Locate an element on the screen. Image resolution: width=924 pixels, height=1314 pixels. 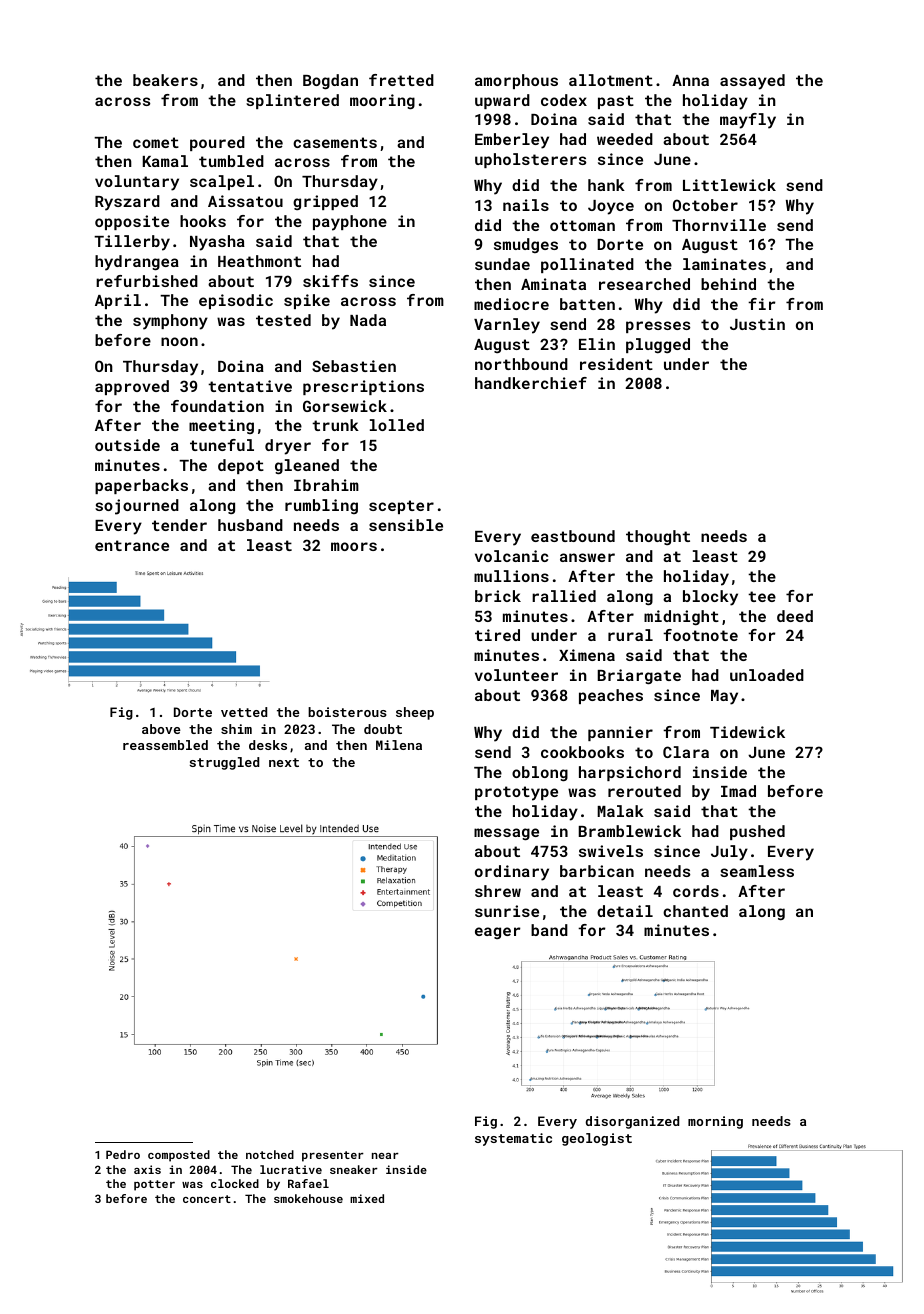
eager is located at coordinates (498, 933).
